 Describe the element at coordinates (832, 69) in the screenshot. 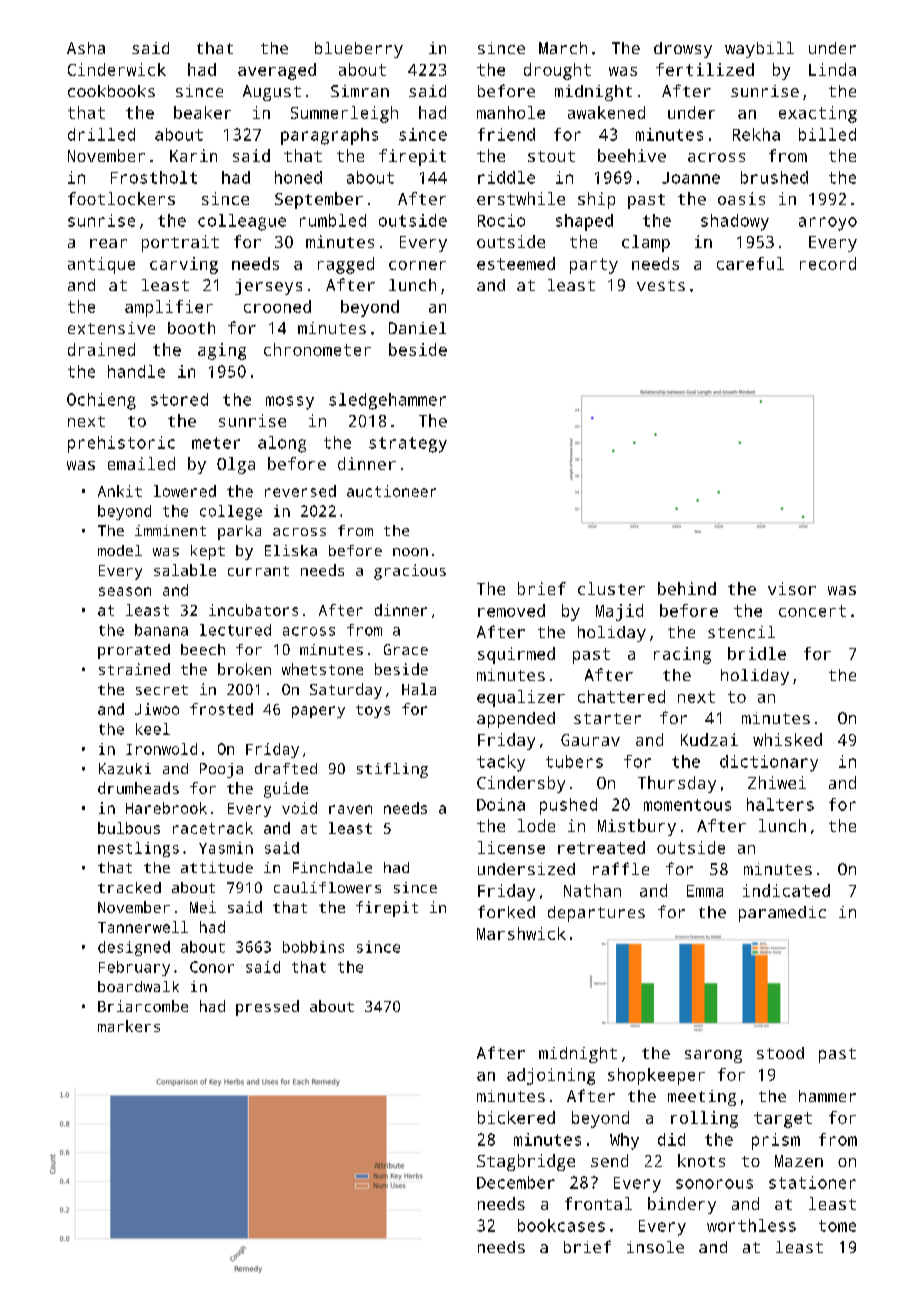

I see `Linda` at that location.
